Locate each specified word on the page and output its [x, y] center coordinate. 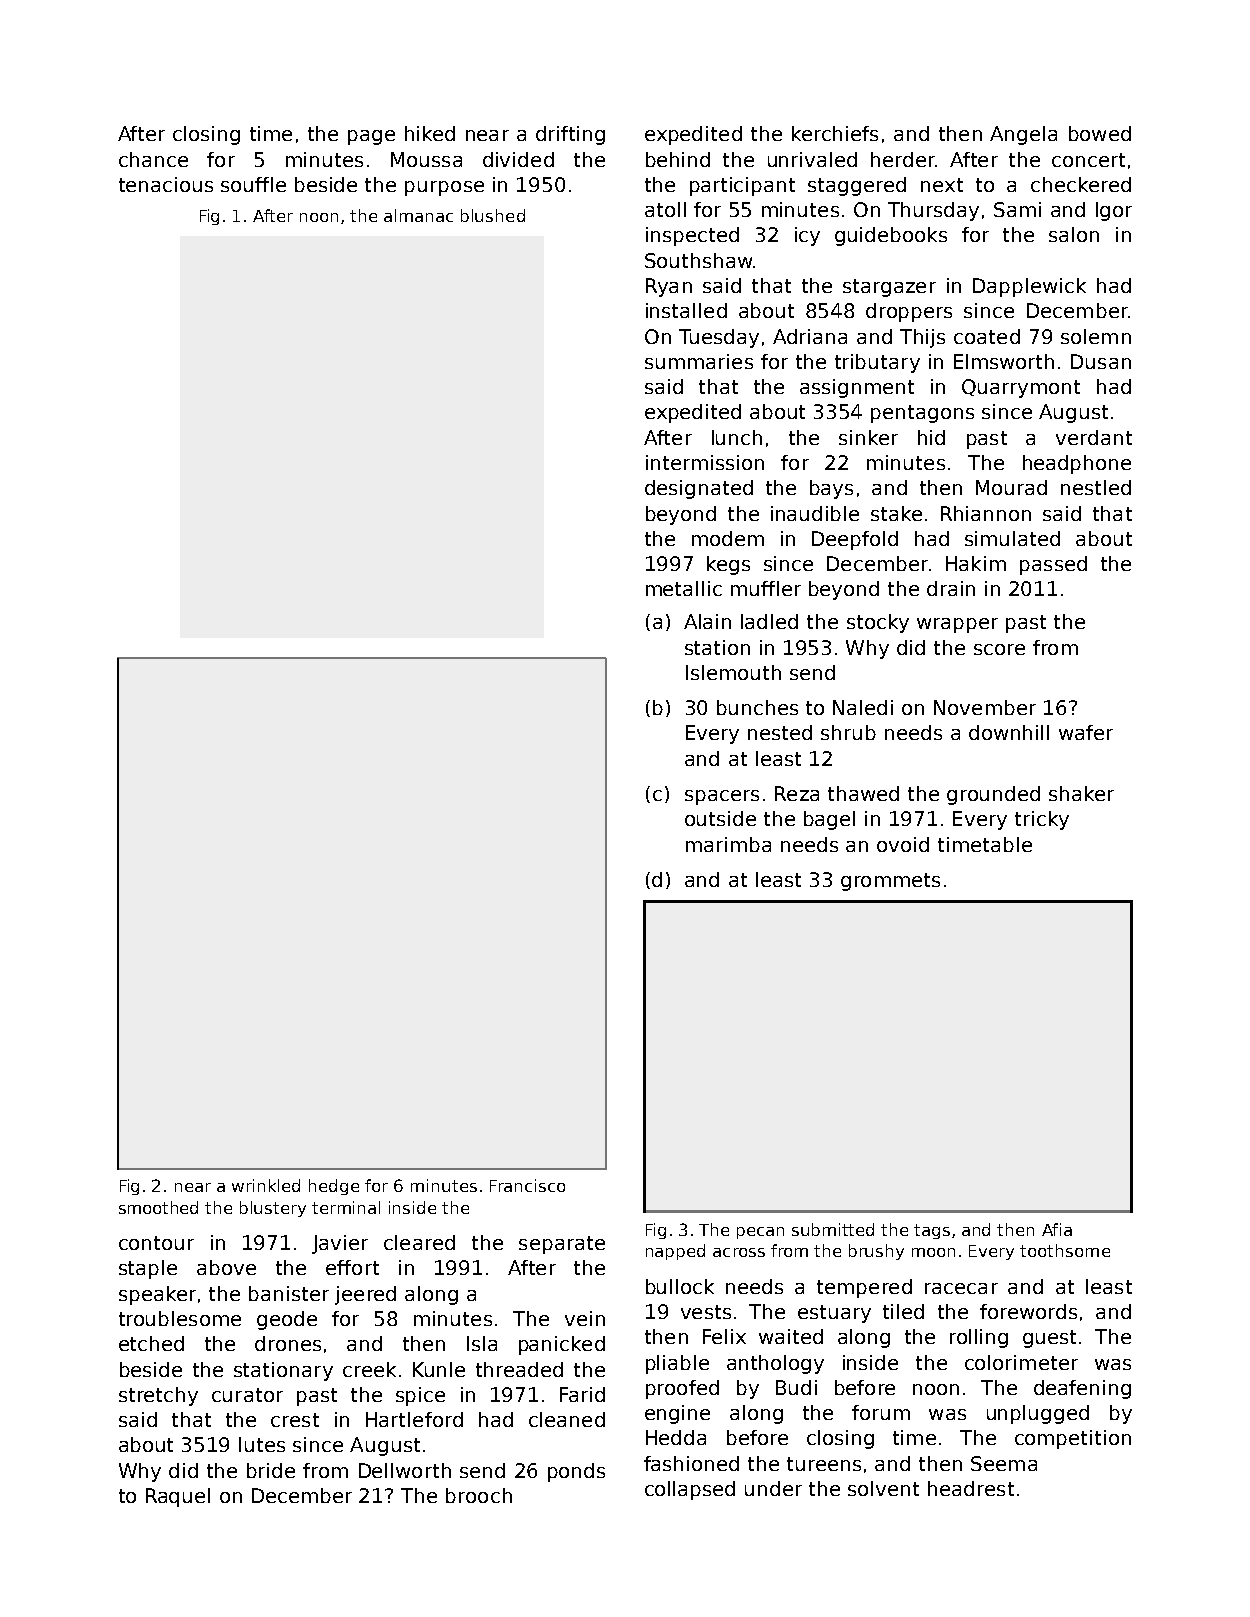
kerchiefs [835, 133]
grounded [993, 795]
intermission [705, 462]
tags [932, 1231]
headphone [1077, 464]
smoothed [158, 1207]
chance [153, 159]
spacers [722, 797]
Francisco [527, 1185]
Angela [1023, 135]
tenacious [166, 184]
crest [295, 1420]
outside [720, 818]
